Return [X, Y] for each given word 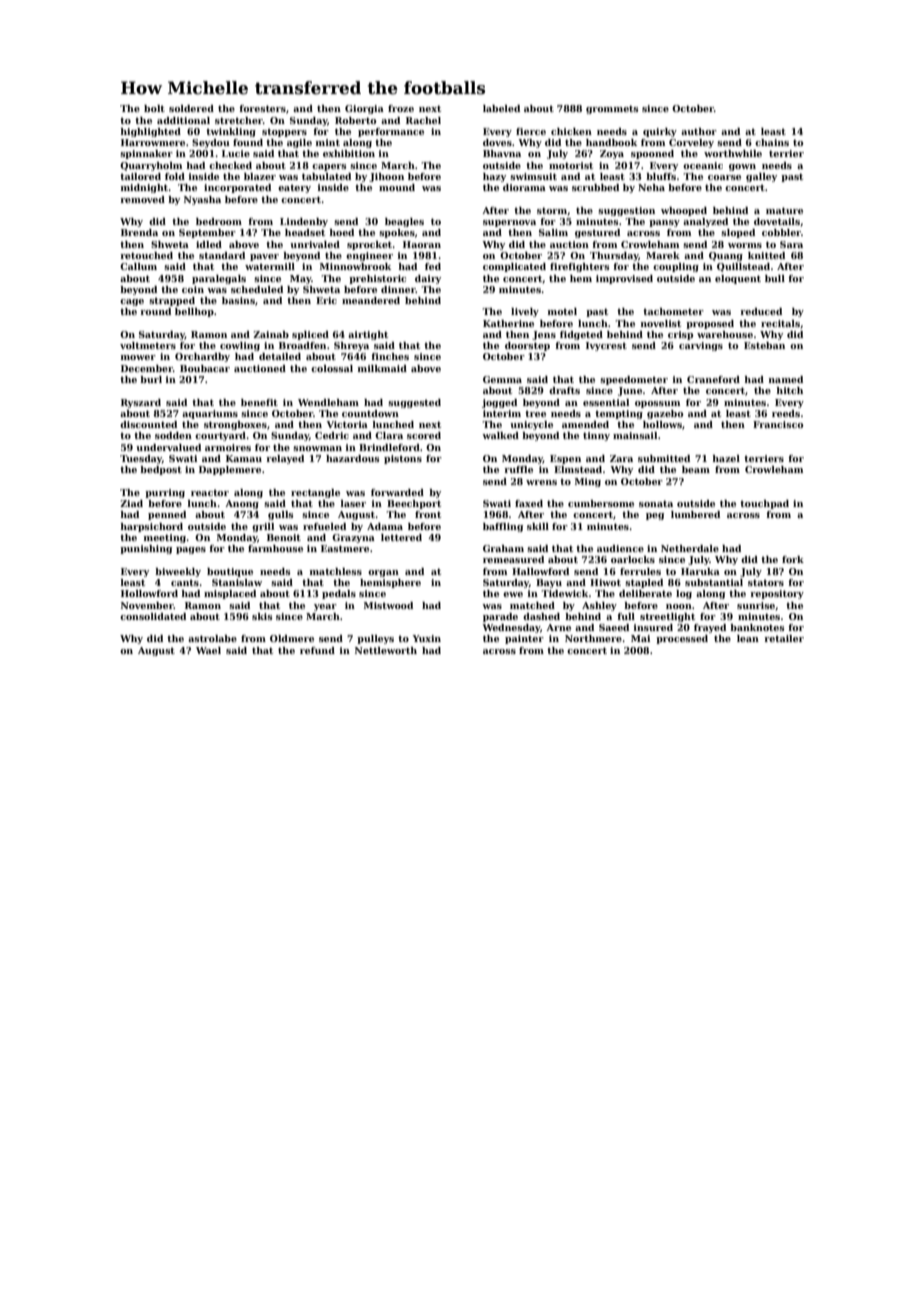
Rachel [423, 120]
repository [777, 594]
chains [772, 142]
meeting [165, 538]
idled [209, 244]
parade [500, 617]
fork [793, 559]
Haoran [422, 244]
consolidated [153, 616]
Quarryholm [151, 166]
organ [383, 573]
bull [775, 278]
